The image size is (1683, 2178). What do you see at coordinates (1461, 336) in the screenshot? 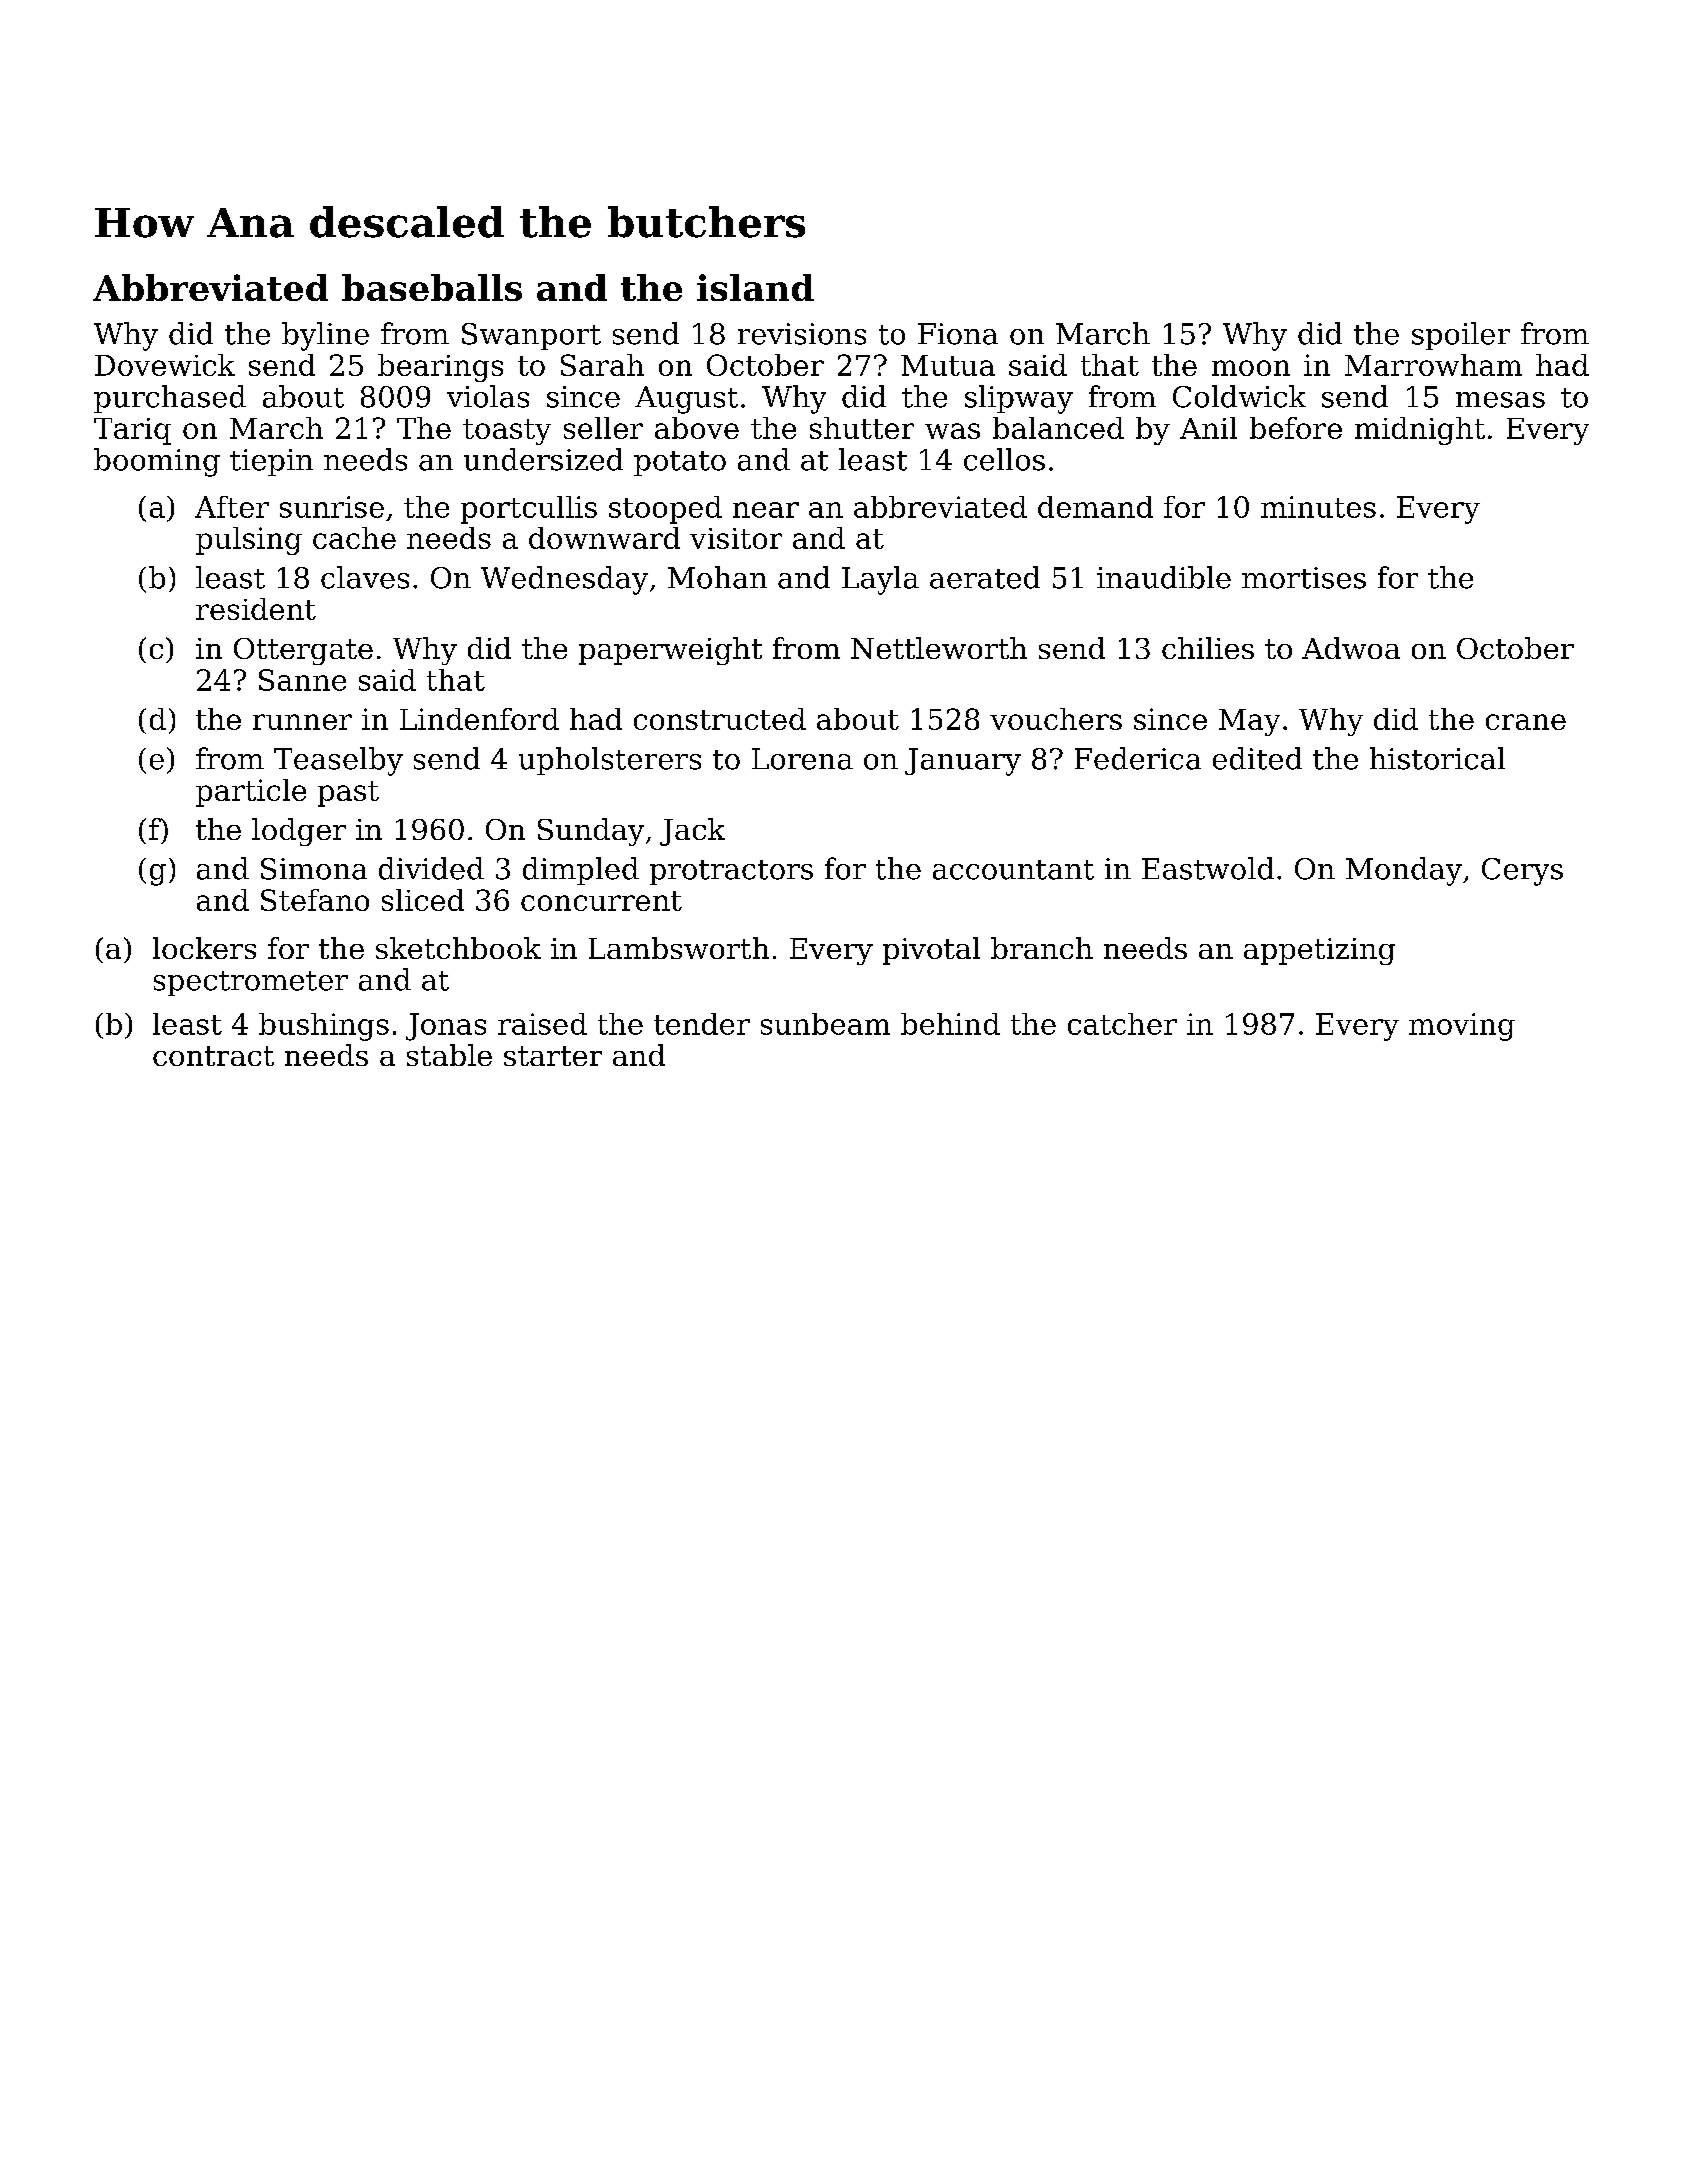
I see `spoiler` at bounding box center [1461, 336].
